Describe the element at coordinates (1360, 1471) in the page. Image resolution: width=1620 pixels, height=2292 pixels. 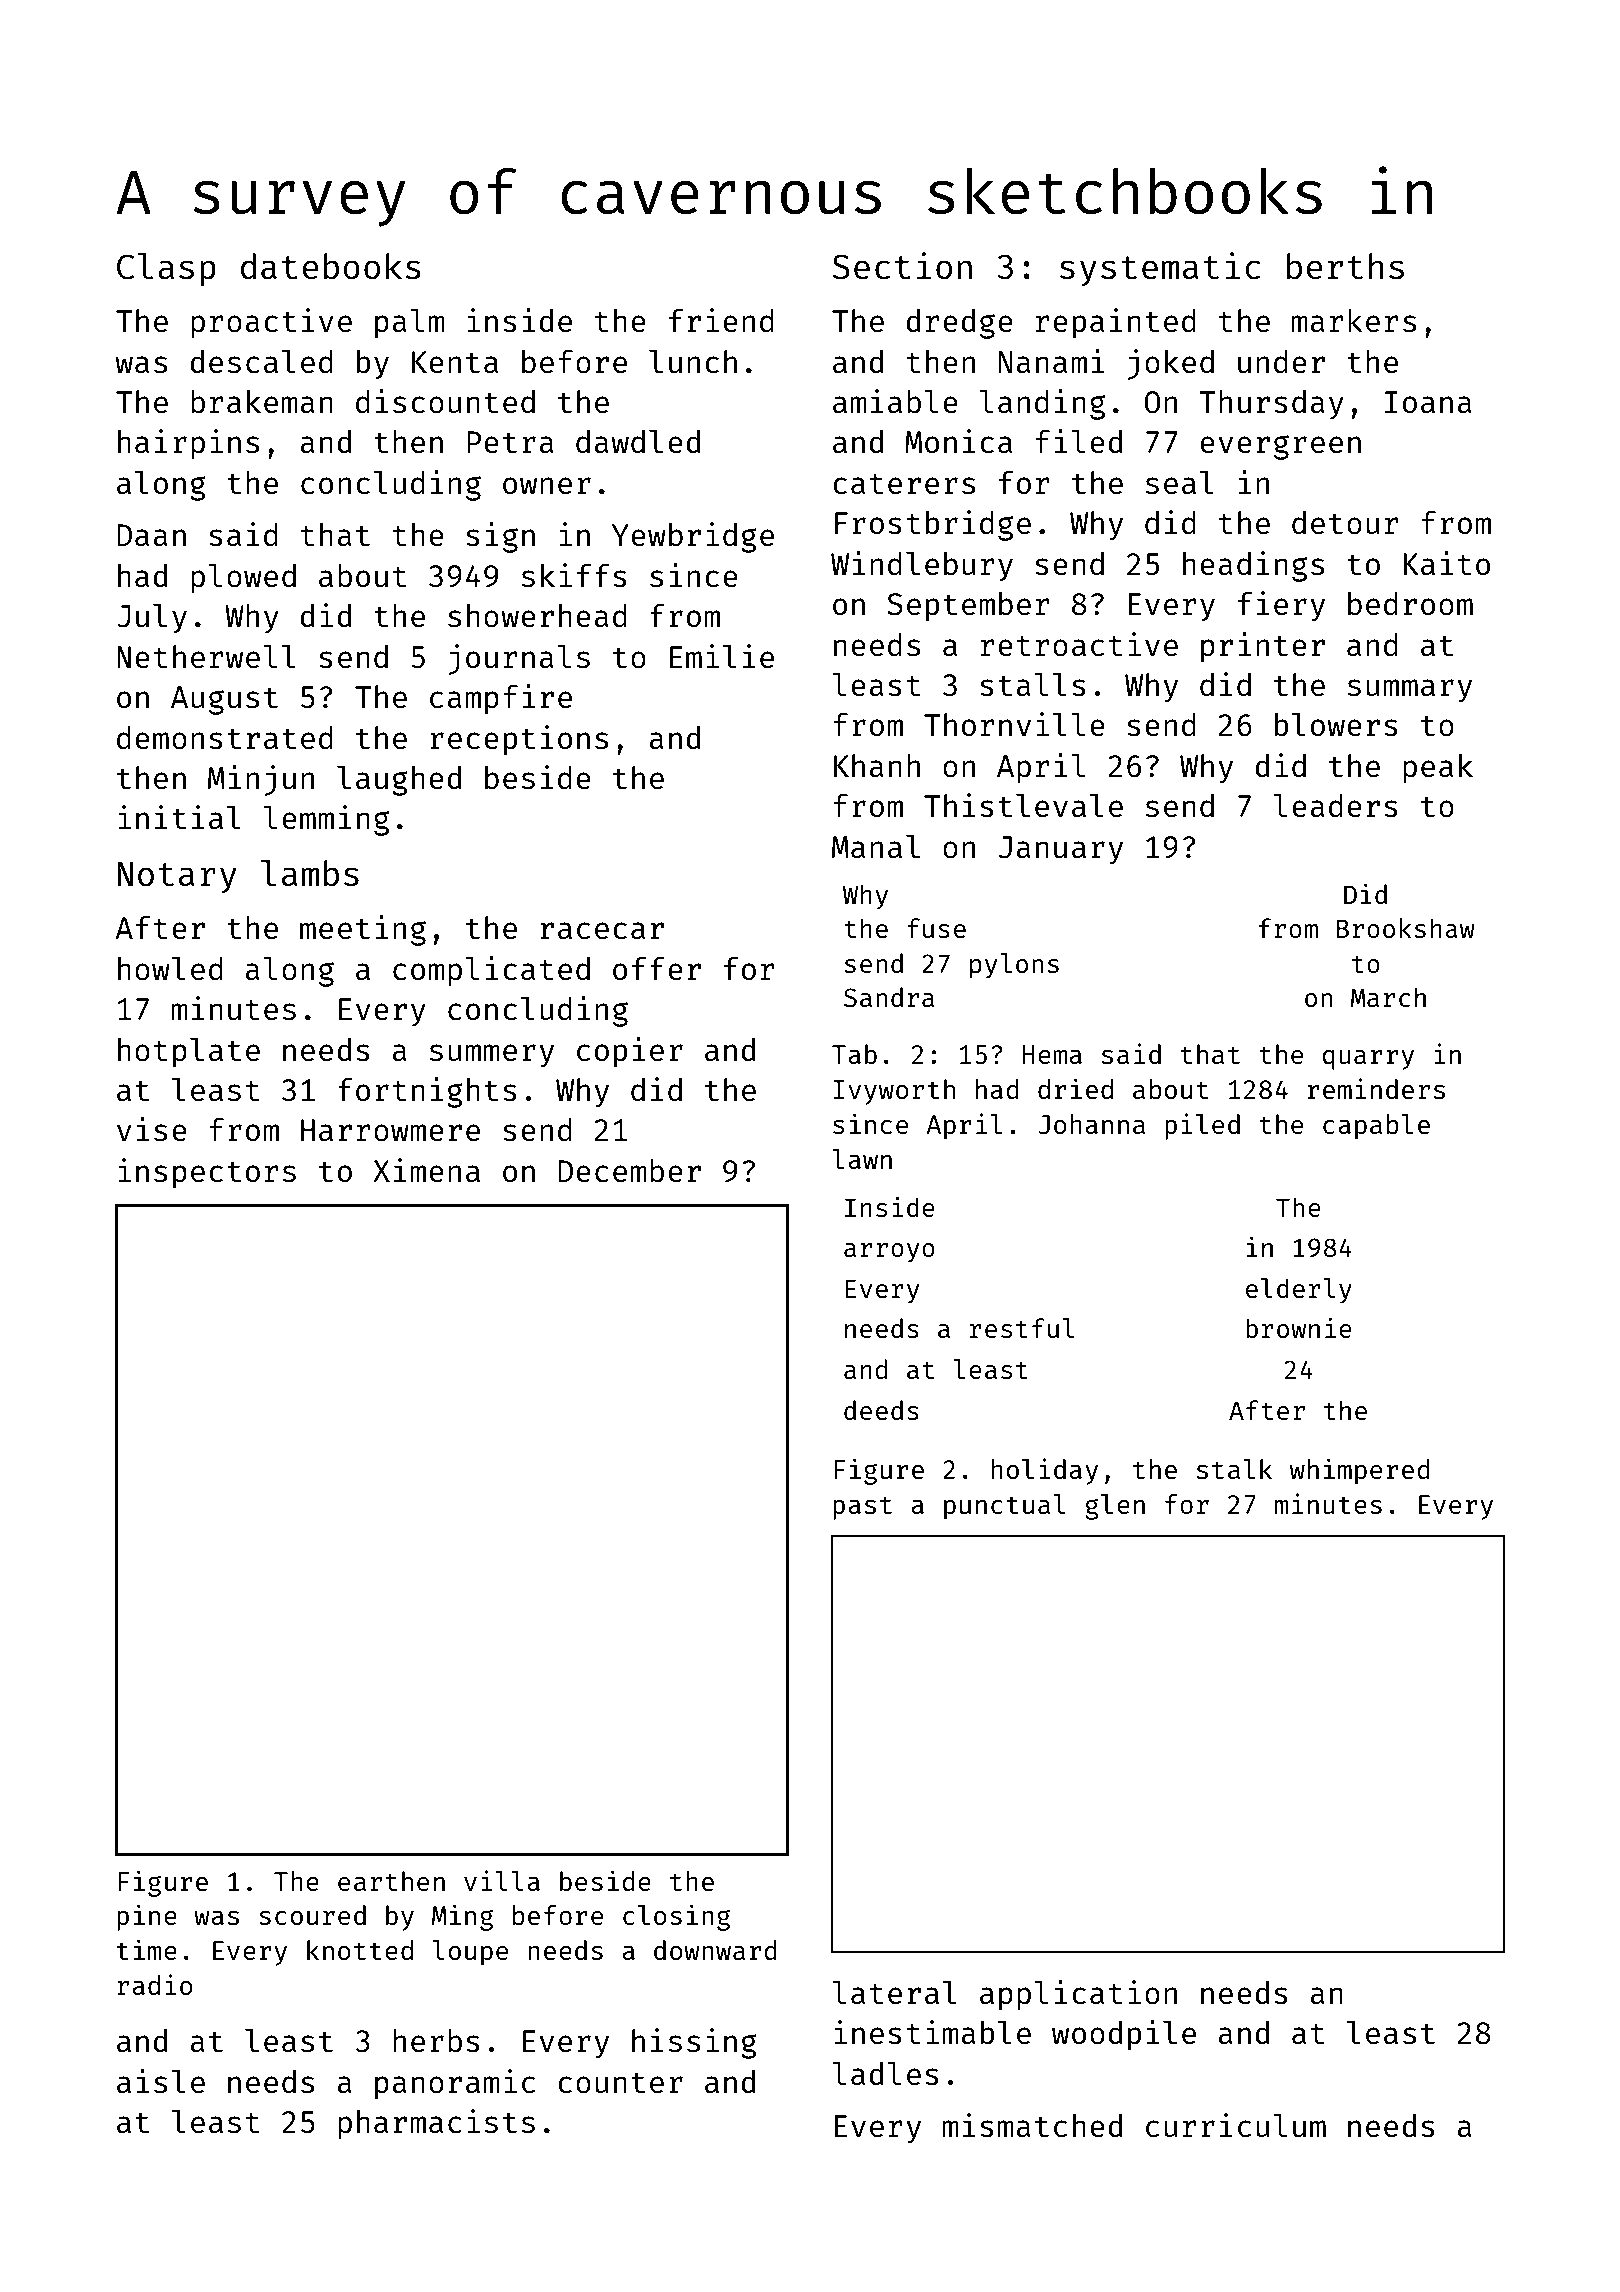
I see `whimpered` at that location.
